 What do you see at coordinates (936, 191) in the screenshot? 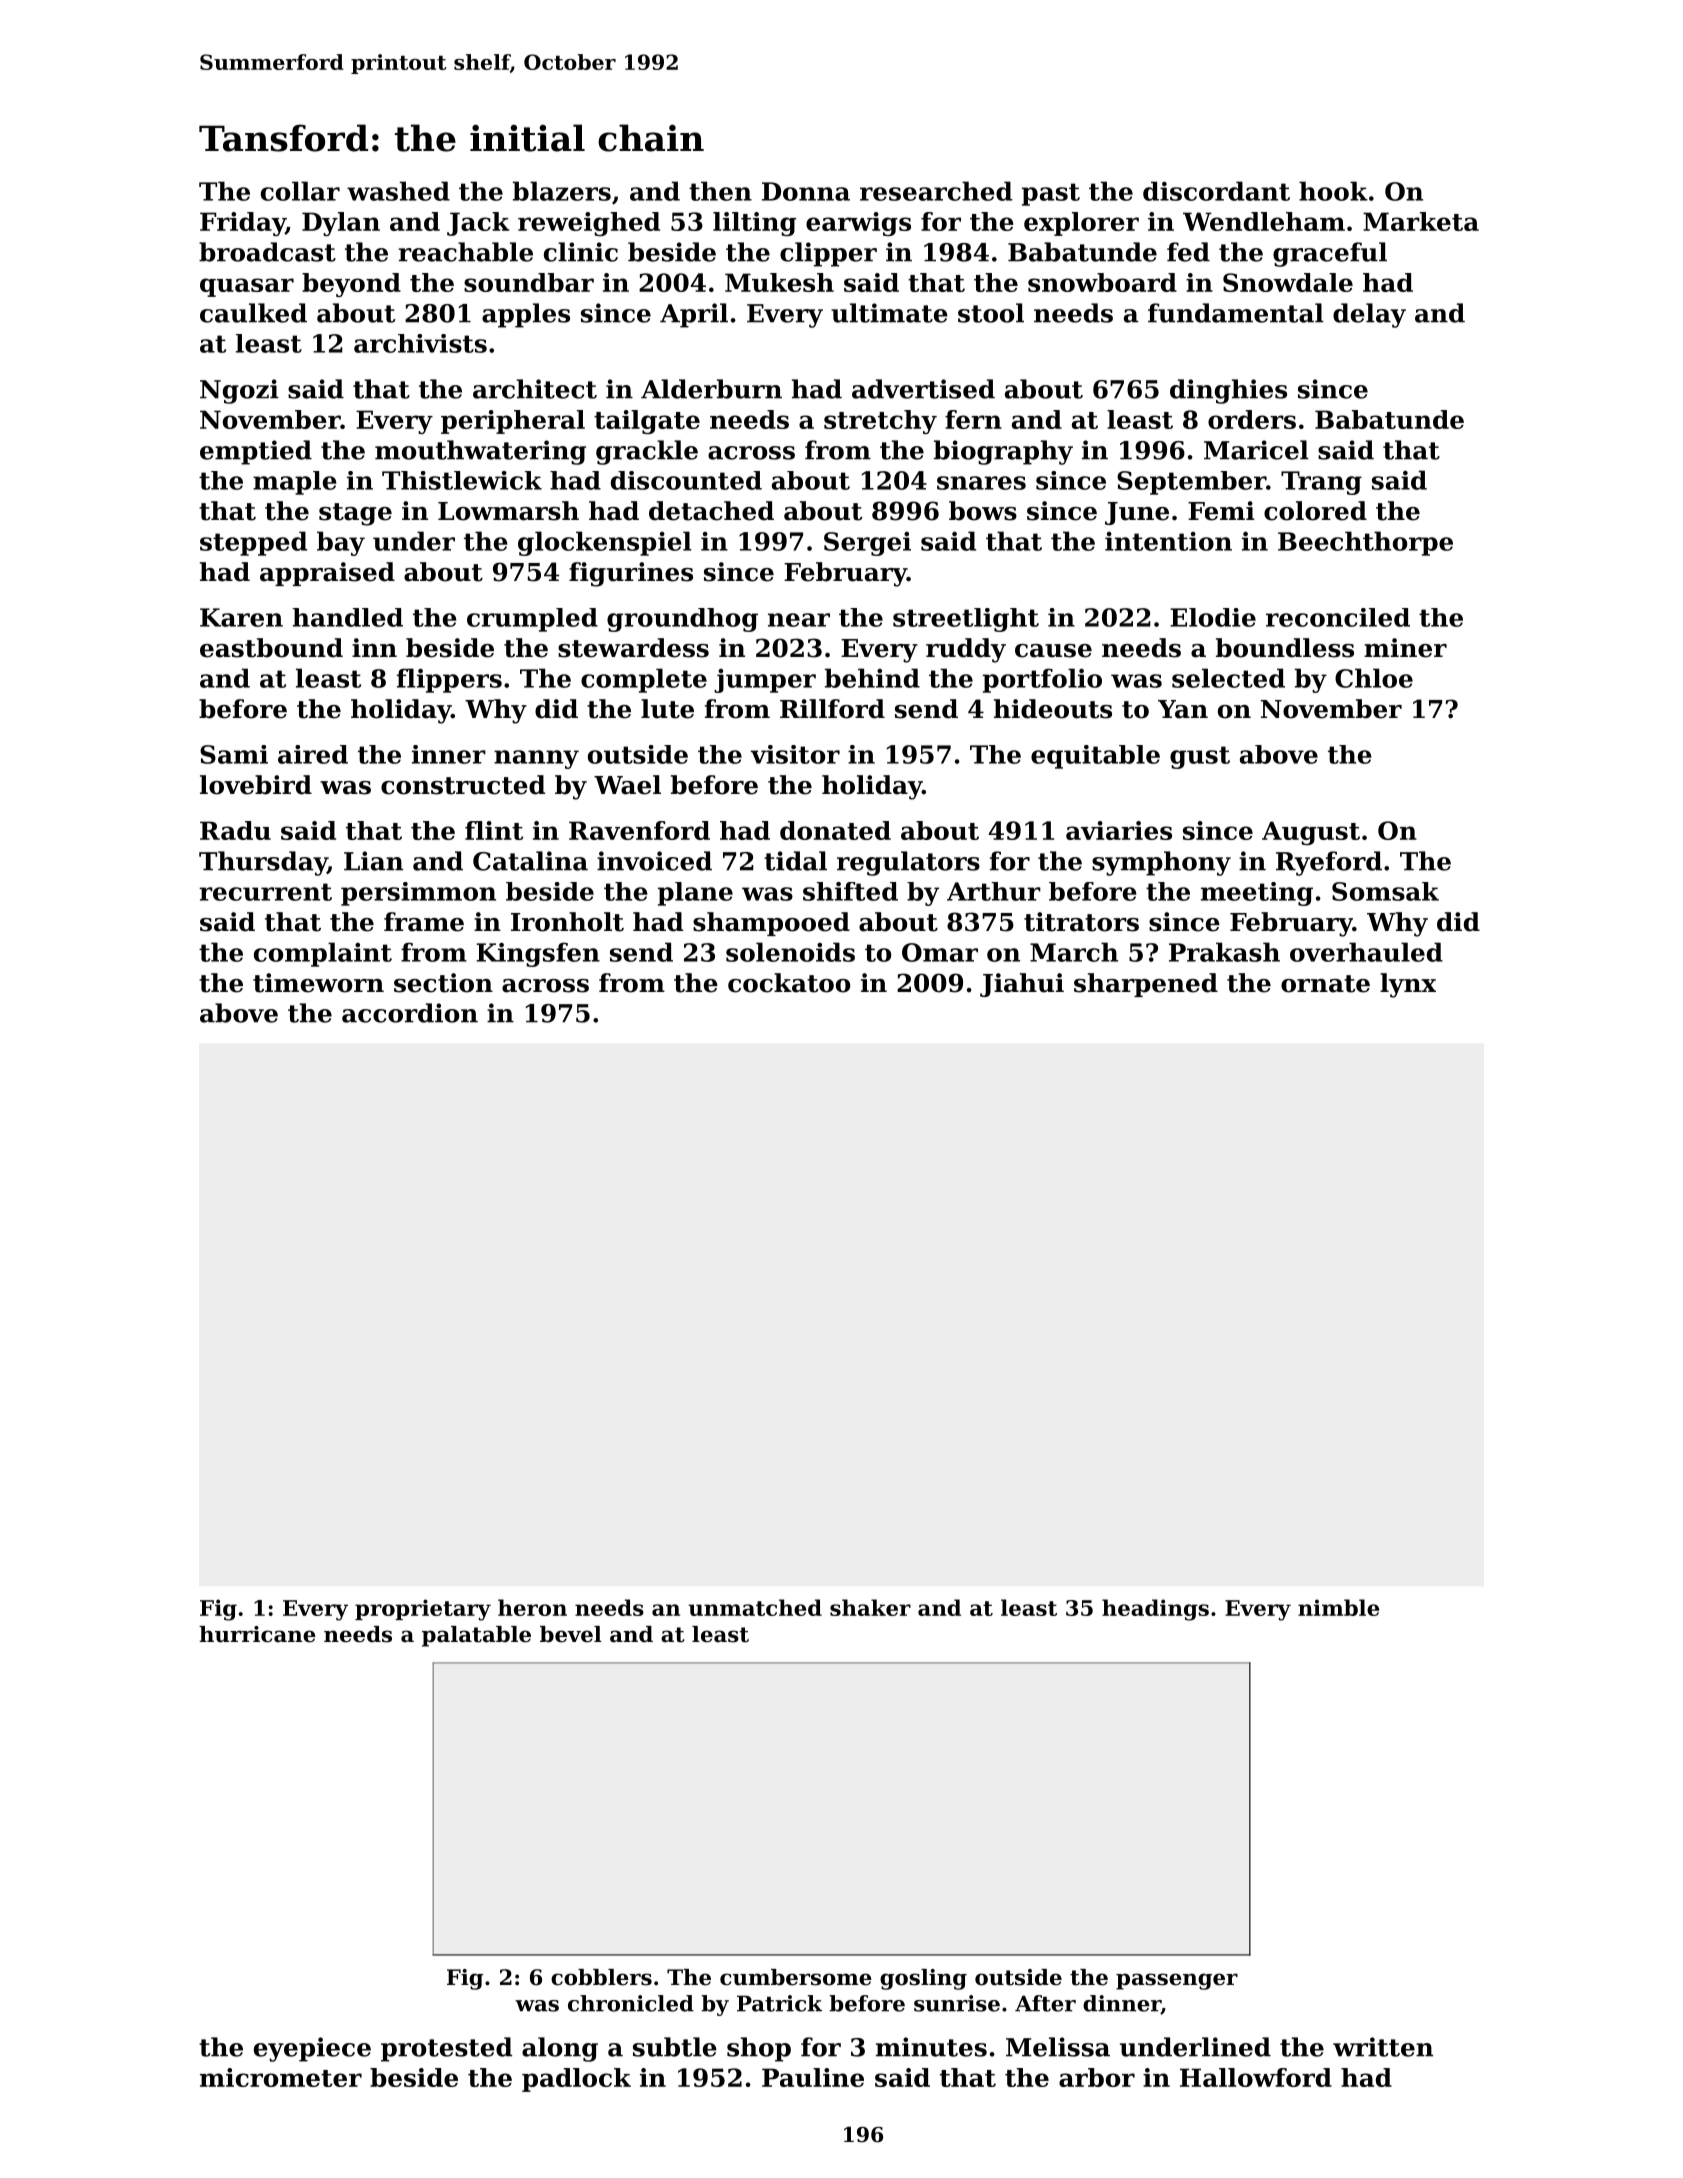
I see `researched` at bounding box center [936, 191].
